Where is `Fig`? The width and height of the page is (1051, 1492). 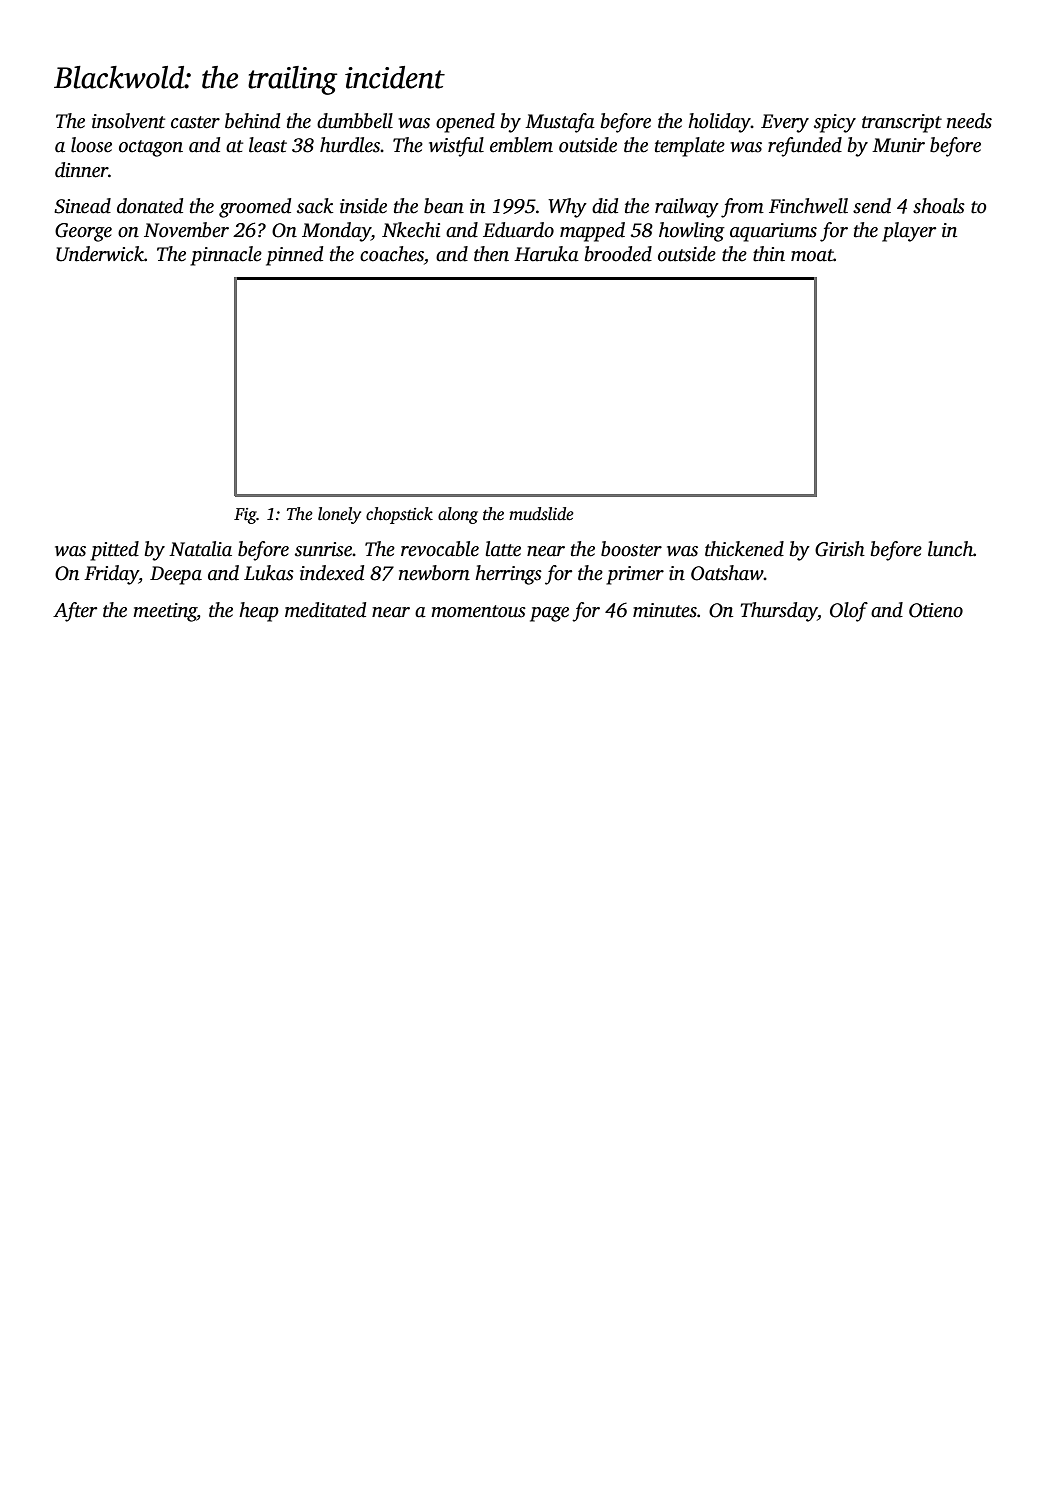
Fig is located at coordinates (245, 516).
